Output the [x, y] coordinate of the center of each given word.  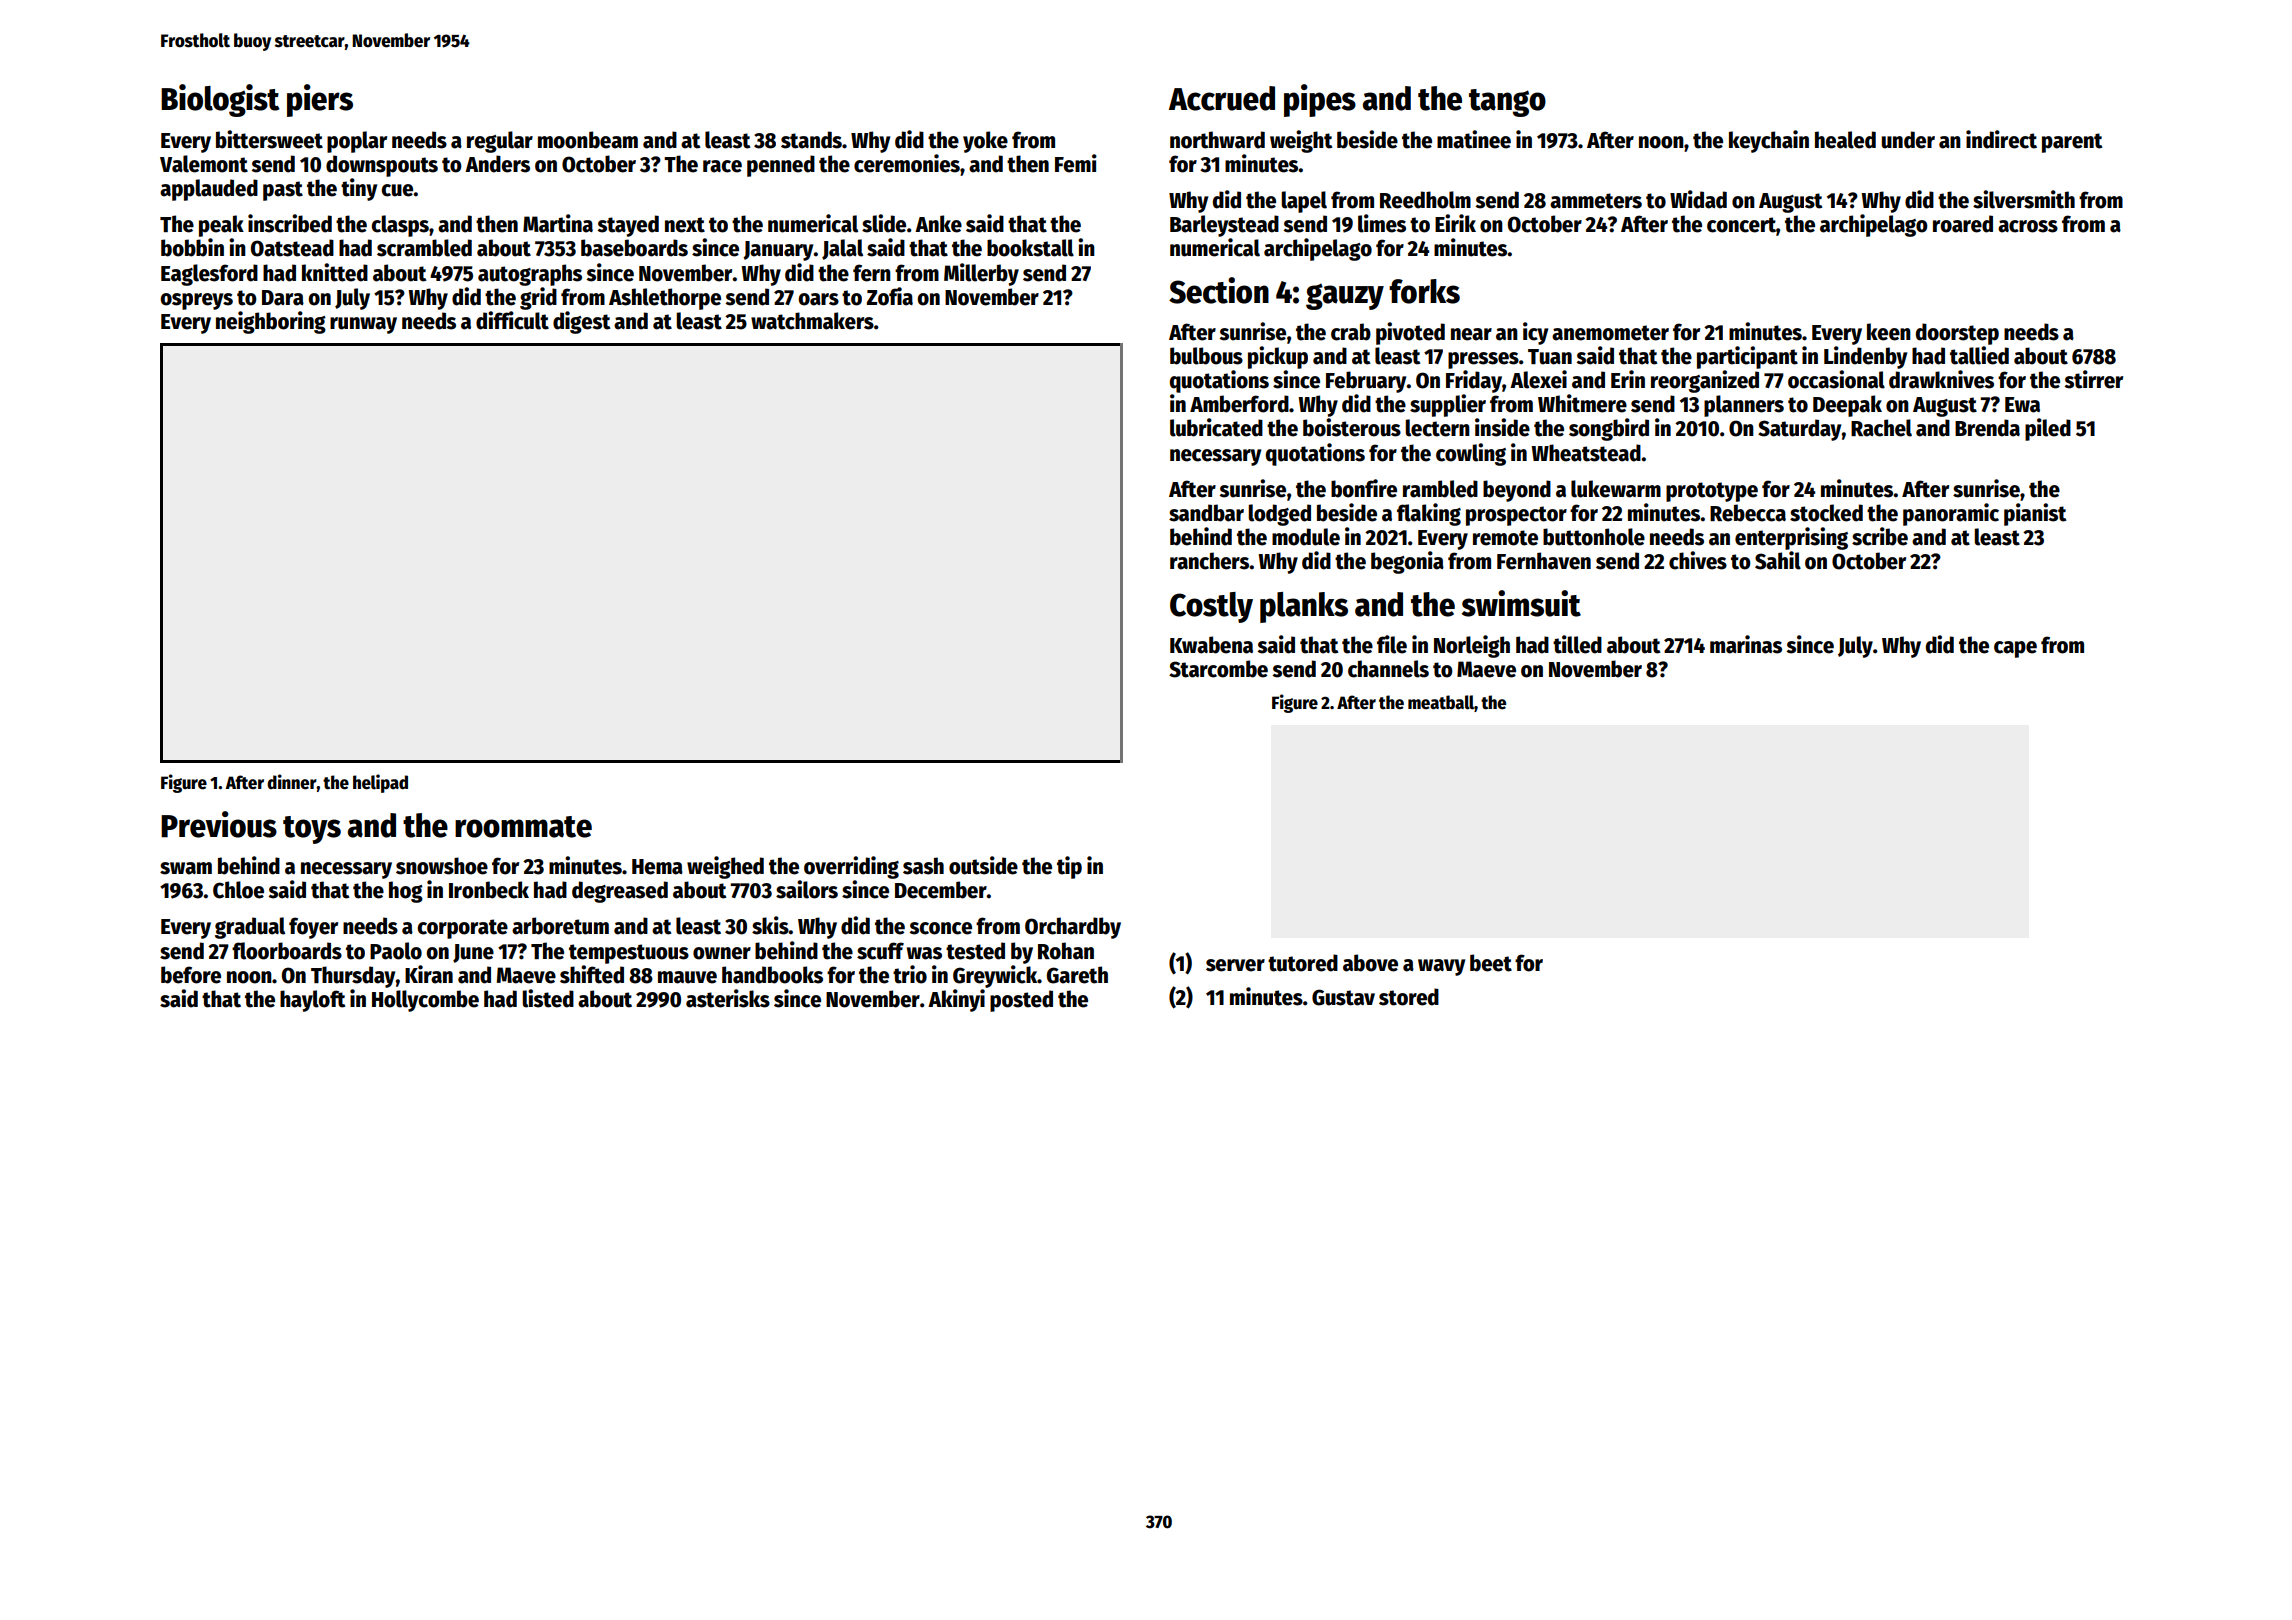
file [1392, 644]
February [1366, 382]
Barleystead [1224, 226]
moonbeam [588, 140]
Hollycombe [425, 1001]
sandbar [1206, 513]
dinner [292, 782]
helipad [380, 783]
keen [1889, 332]
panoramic [1951, 514]
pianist [2035, 514]
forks [1424, 291]
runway [363, 325]
